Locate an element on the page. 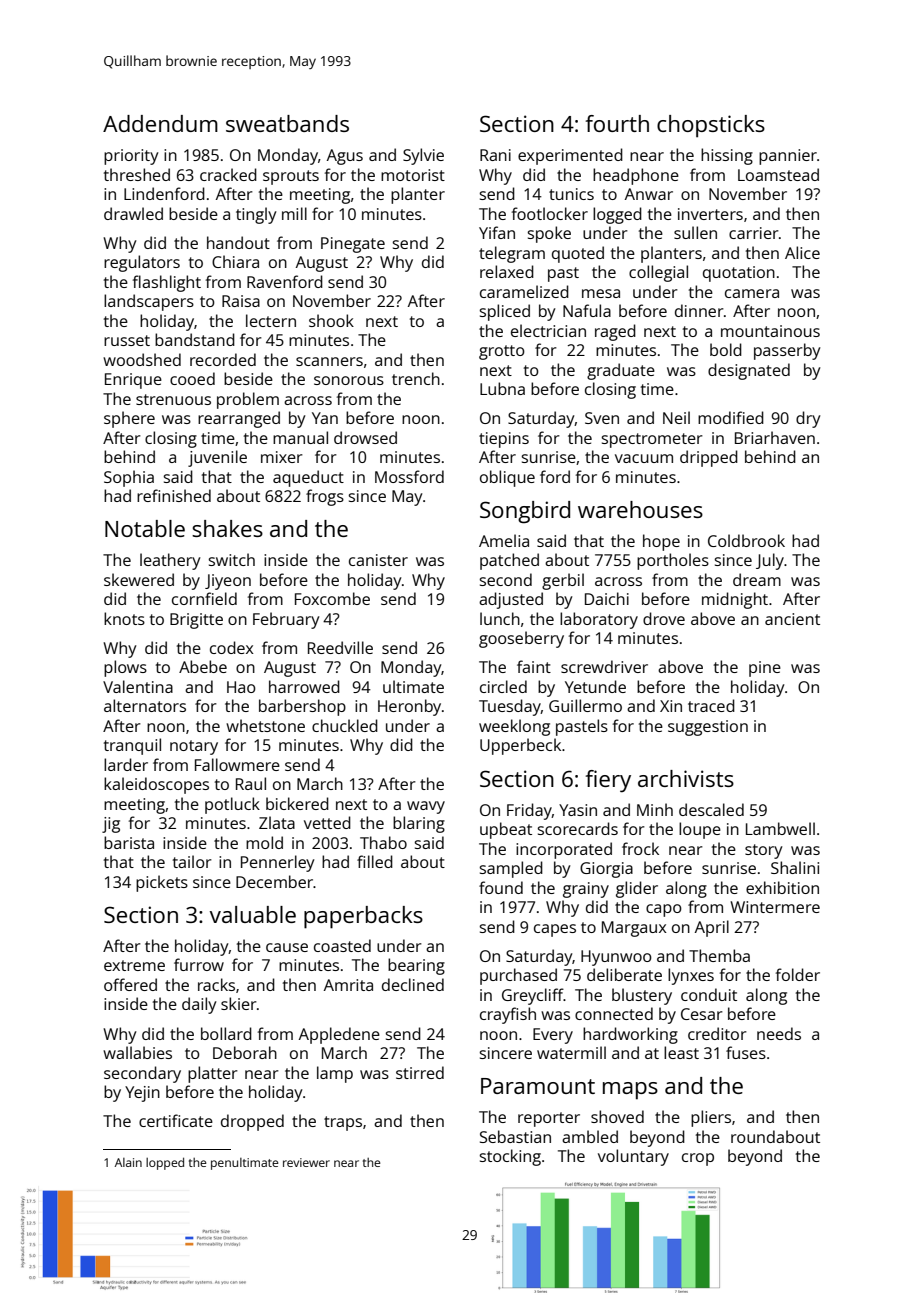 This document has height=1314, width=924. reviewer is located at coordinates (306, 1162).
